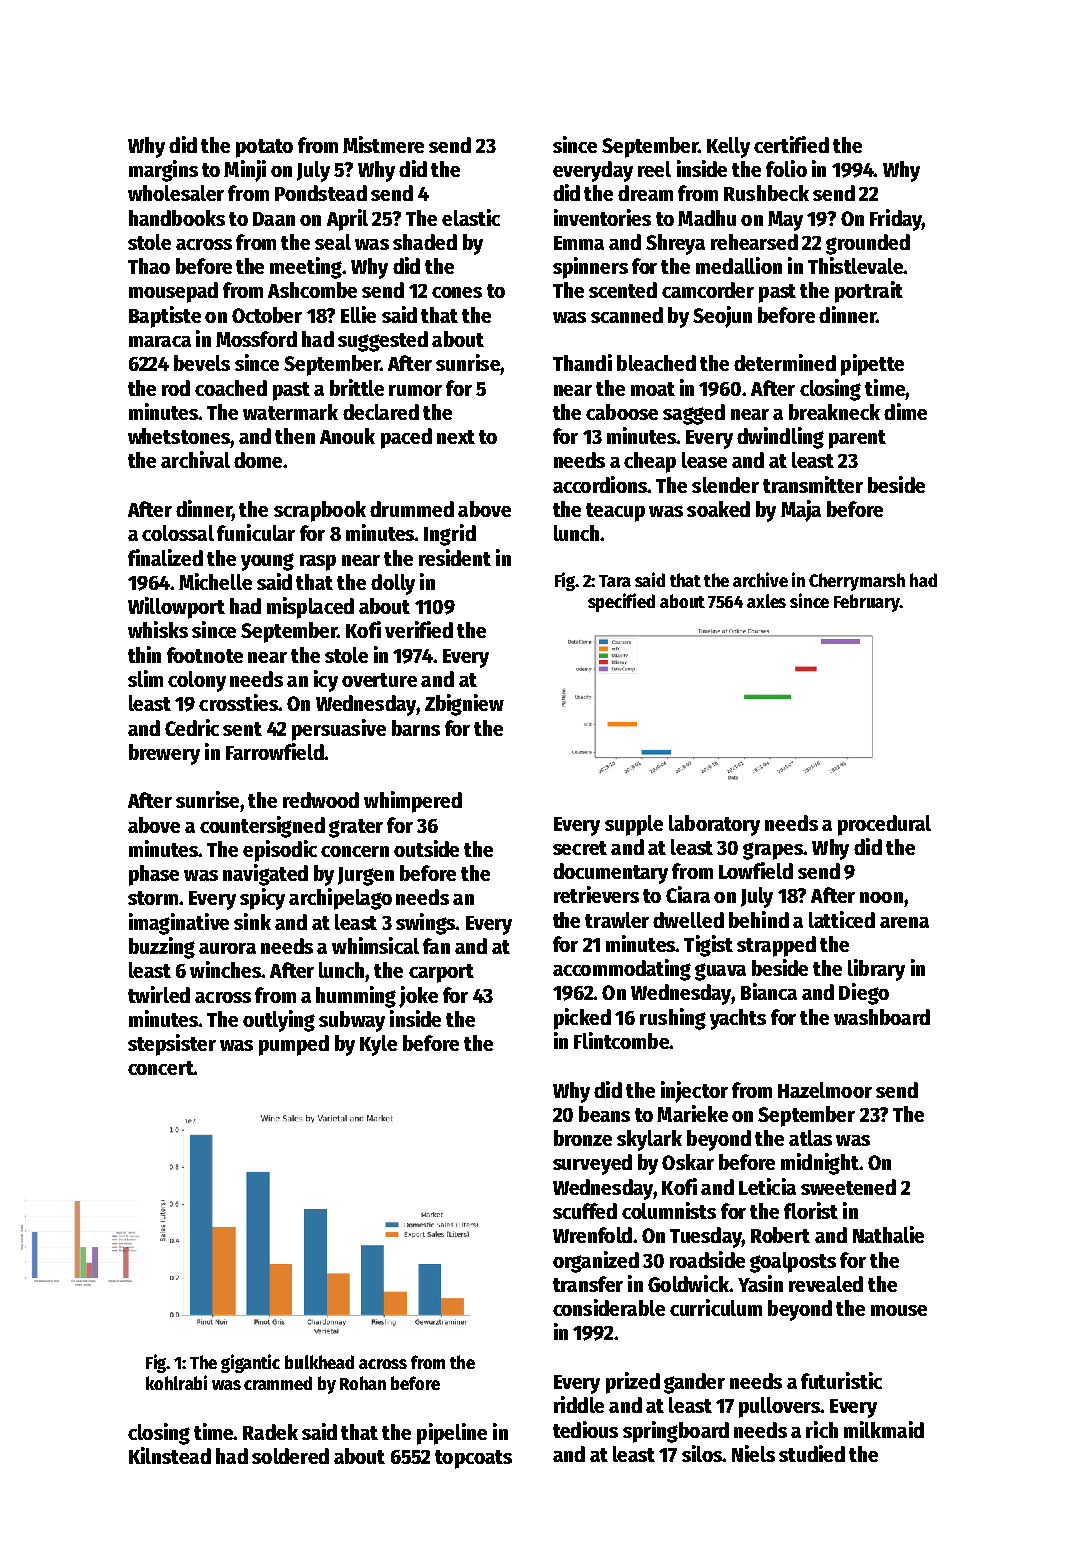 This screenshot has height=1544, width=1066. Describe the element at coordinates (415, 390) in the screenshot. I see `rumor` at that location.
